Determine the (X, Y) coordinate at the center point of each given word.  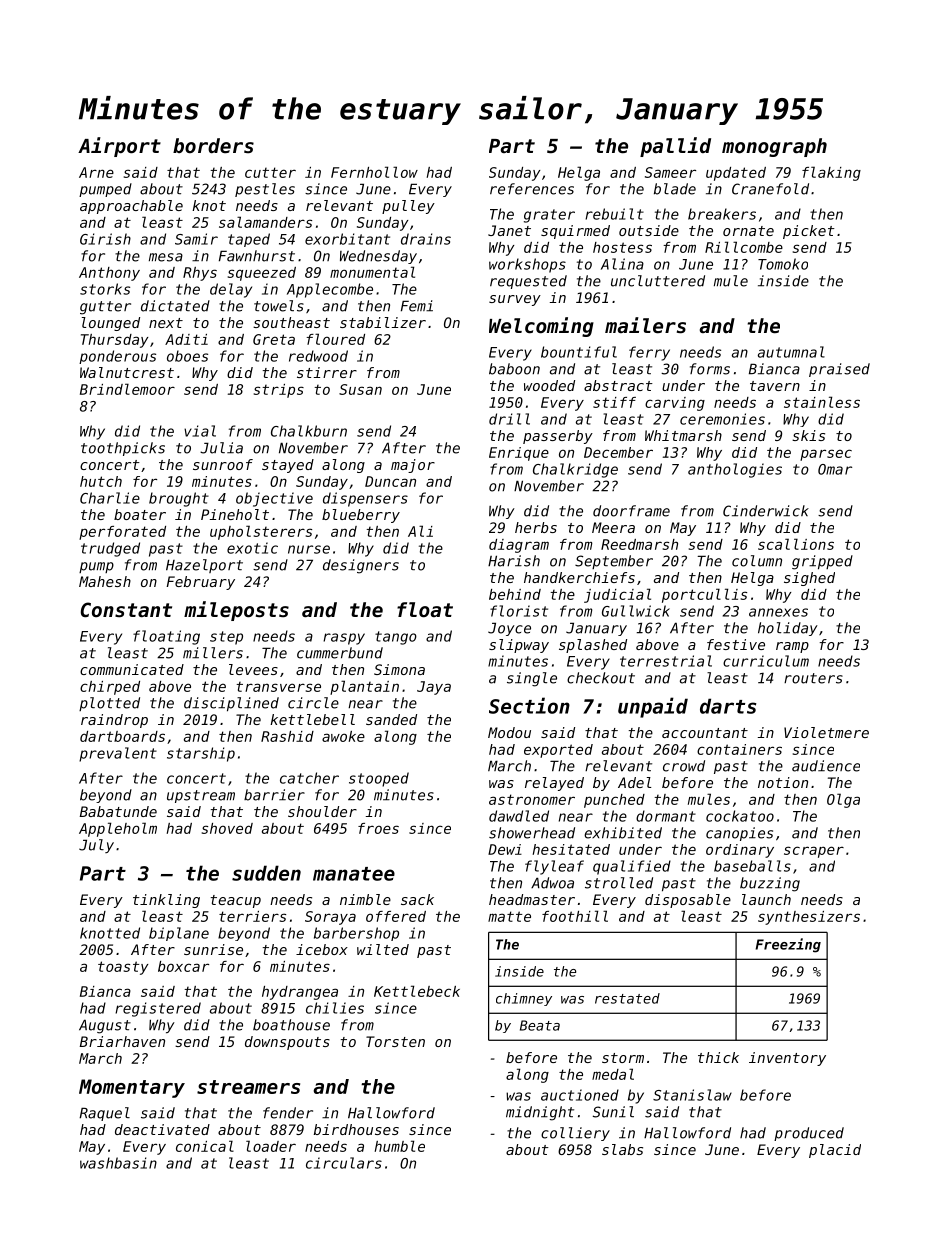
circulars (344, 1163)
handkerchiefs (579, 577)
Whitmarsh (683, 435)
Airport (119, 147)
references (532, 189)
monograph (774, 147)
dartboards (122, 736)
